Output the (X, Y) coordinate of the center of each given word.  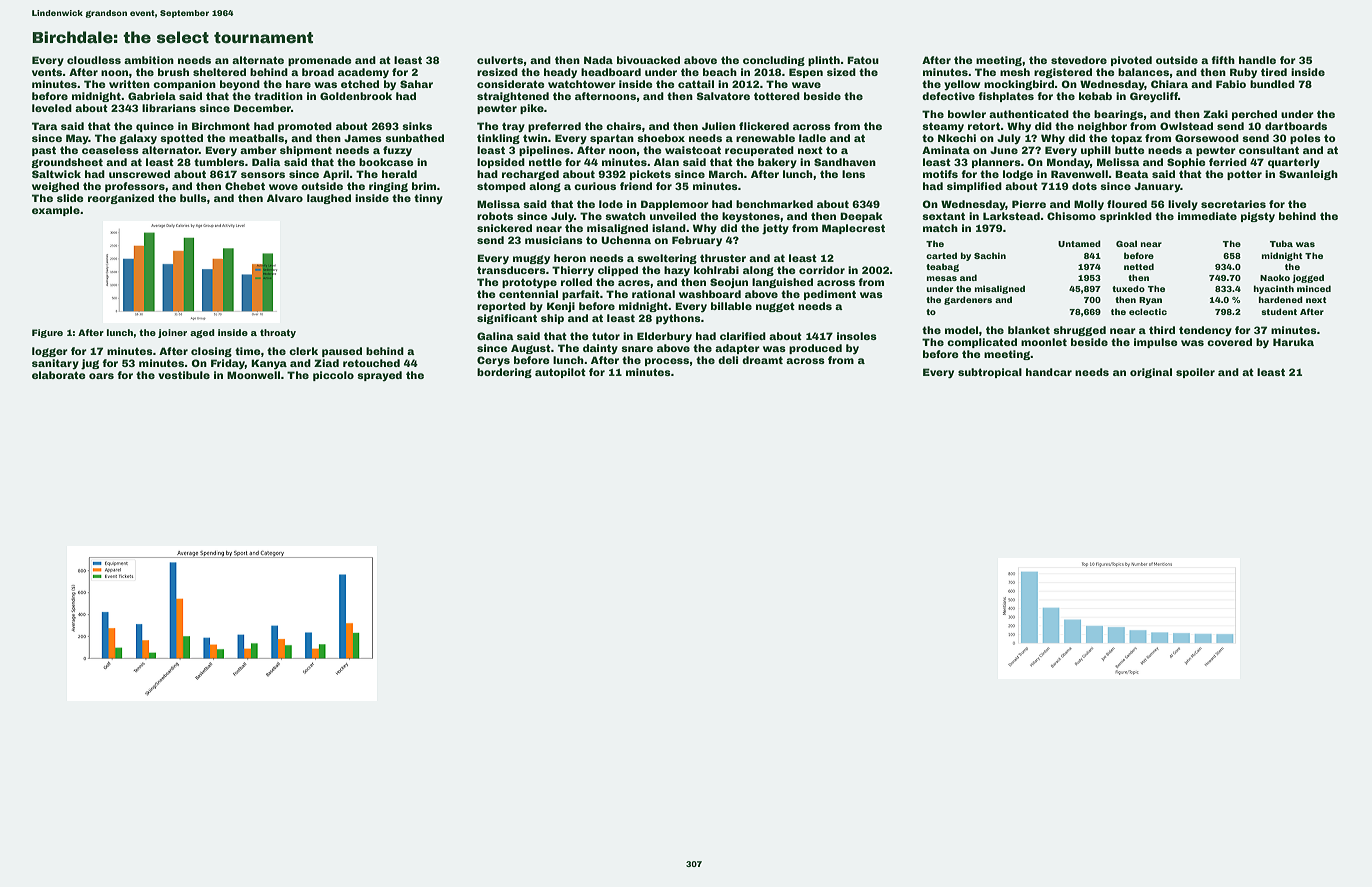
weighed (55, 187)
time (248, 351)
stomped (501, 187)
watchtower (582, 84)
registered (1063, 73)
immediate (1207, 216)
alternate (258, 60)
